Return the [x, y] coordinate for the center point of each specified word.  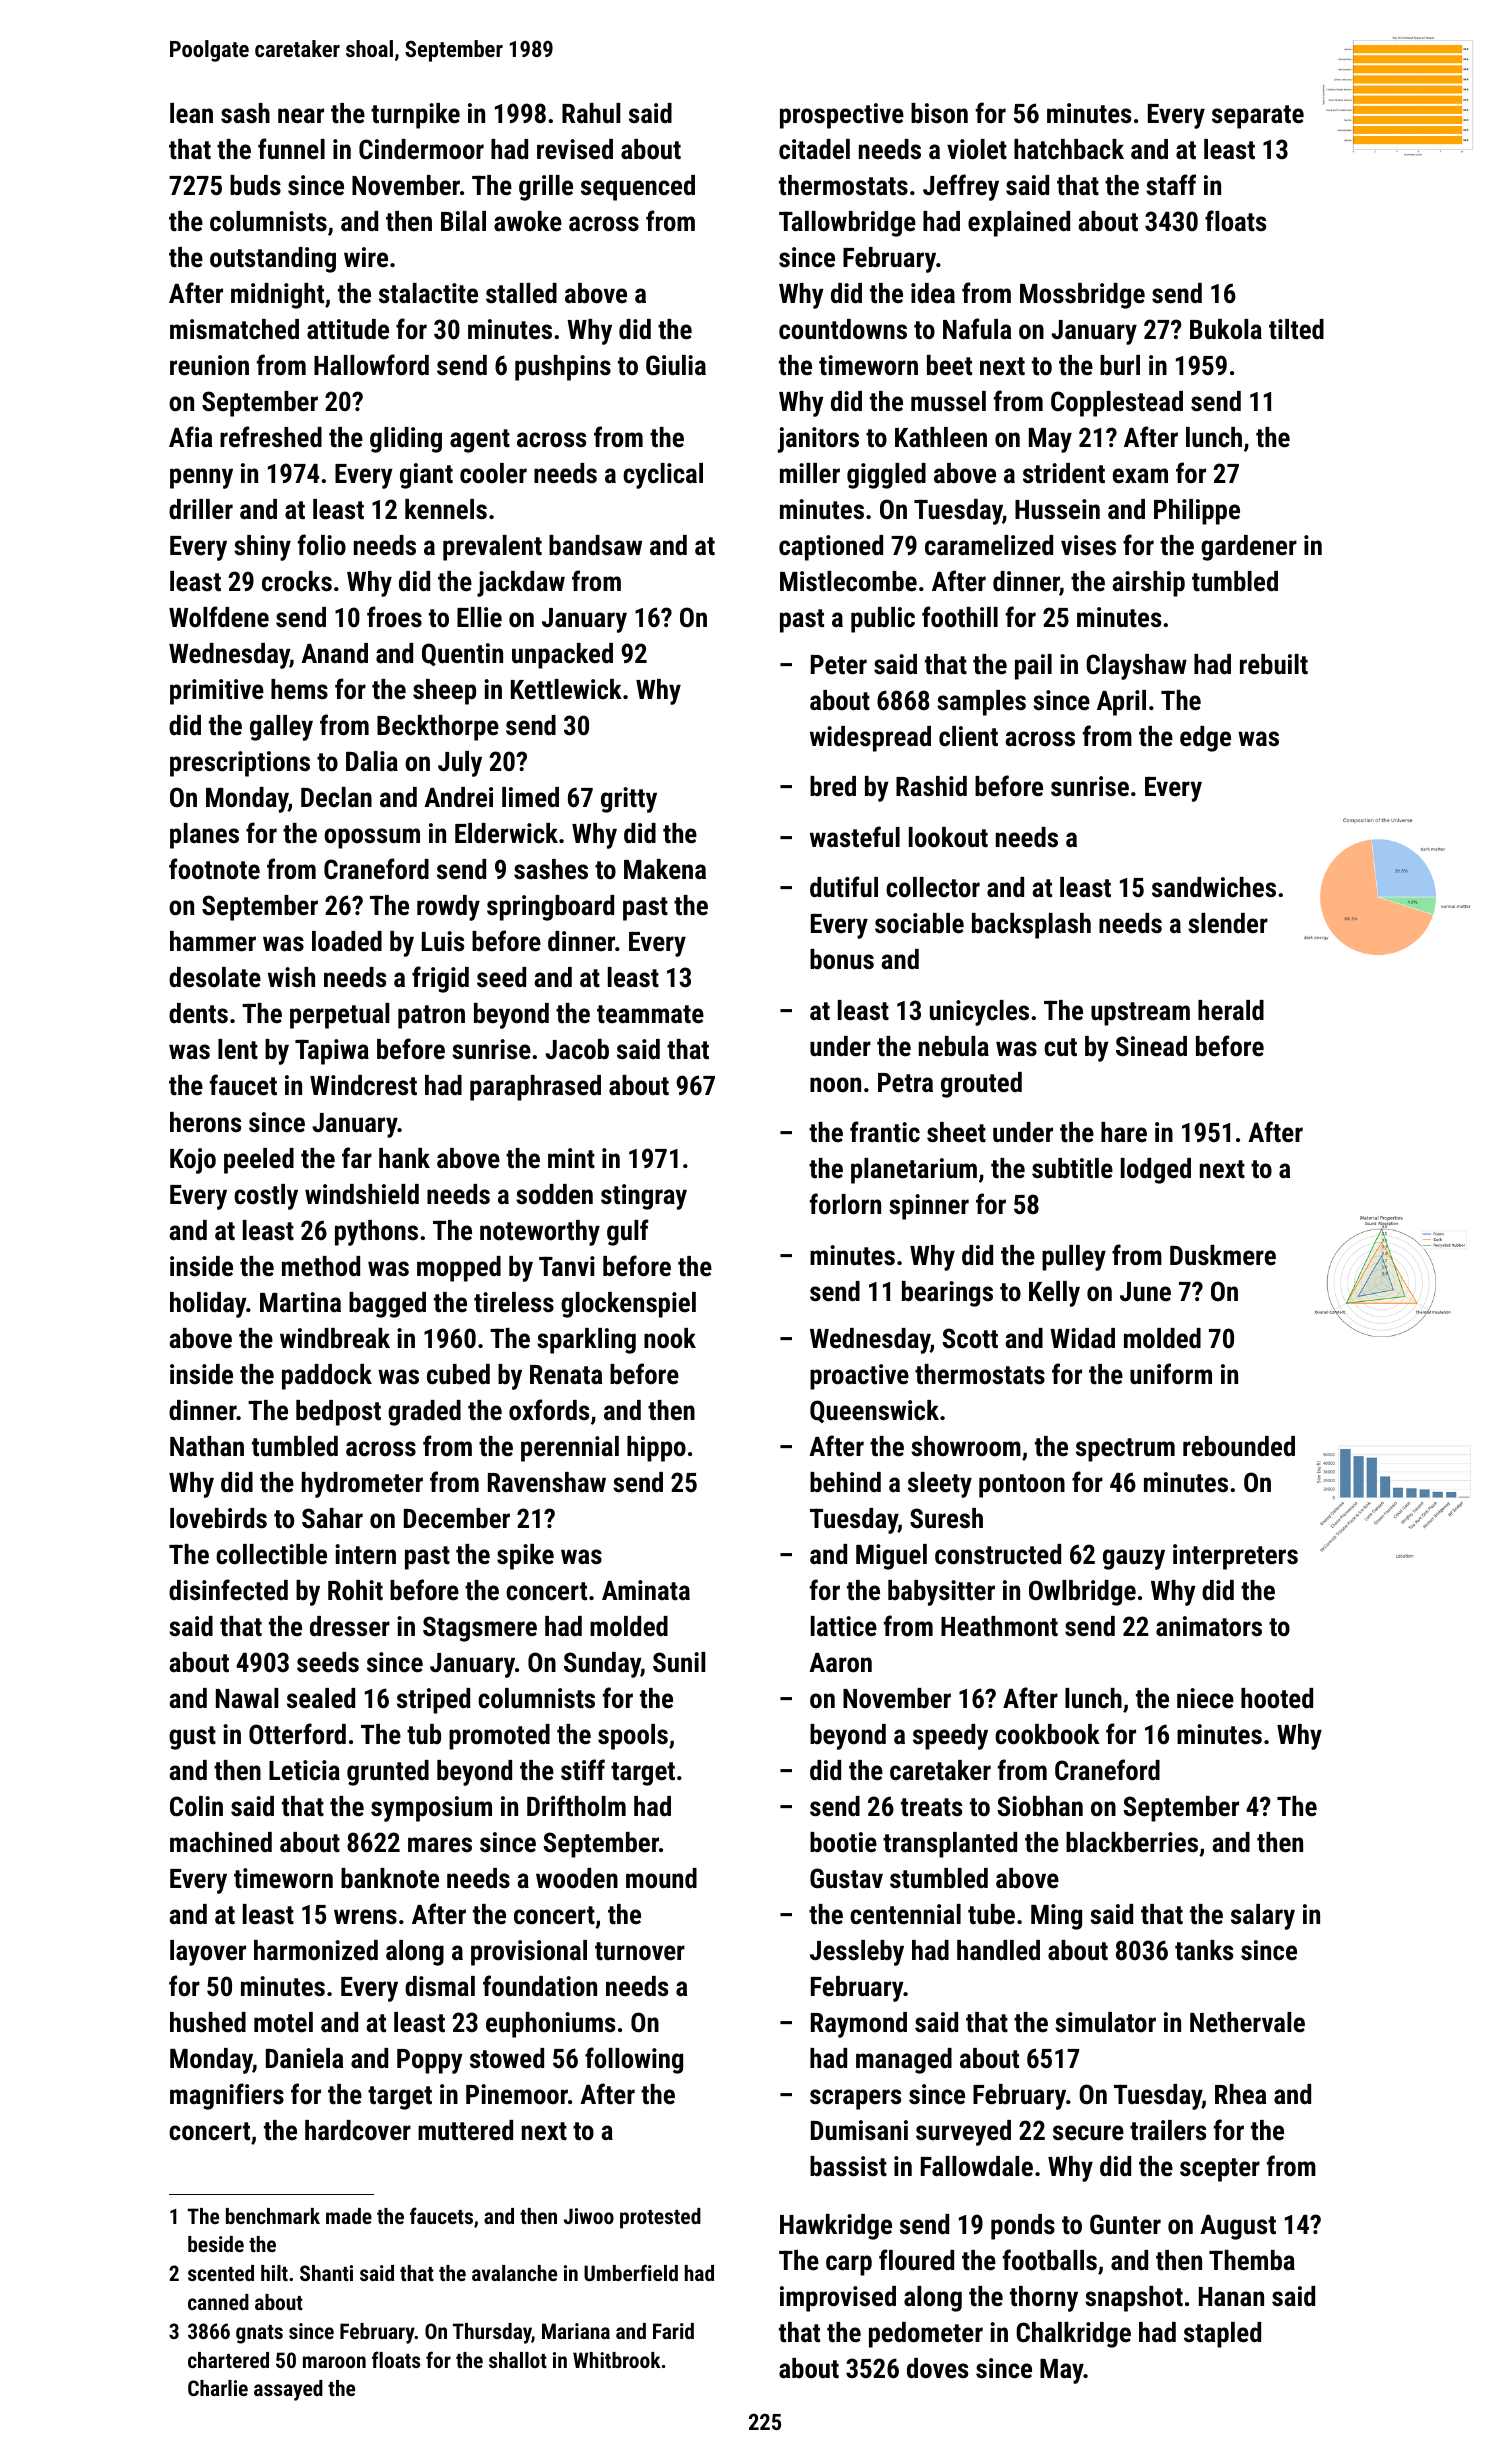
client [968, 736]
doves [937, 2368]
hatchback [1069, 149]
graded [424, 1413]
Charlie [218, 2388]
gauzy [1134, 1559]
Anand [334, 653]
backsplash [1031, 926]
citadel [814, 149]
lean [191, 113]
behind [845, 1482]
